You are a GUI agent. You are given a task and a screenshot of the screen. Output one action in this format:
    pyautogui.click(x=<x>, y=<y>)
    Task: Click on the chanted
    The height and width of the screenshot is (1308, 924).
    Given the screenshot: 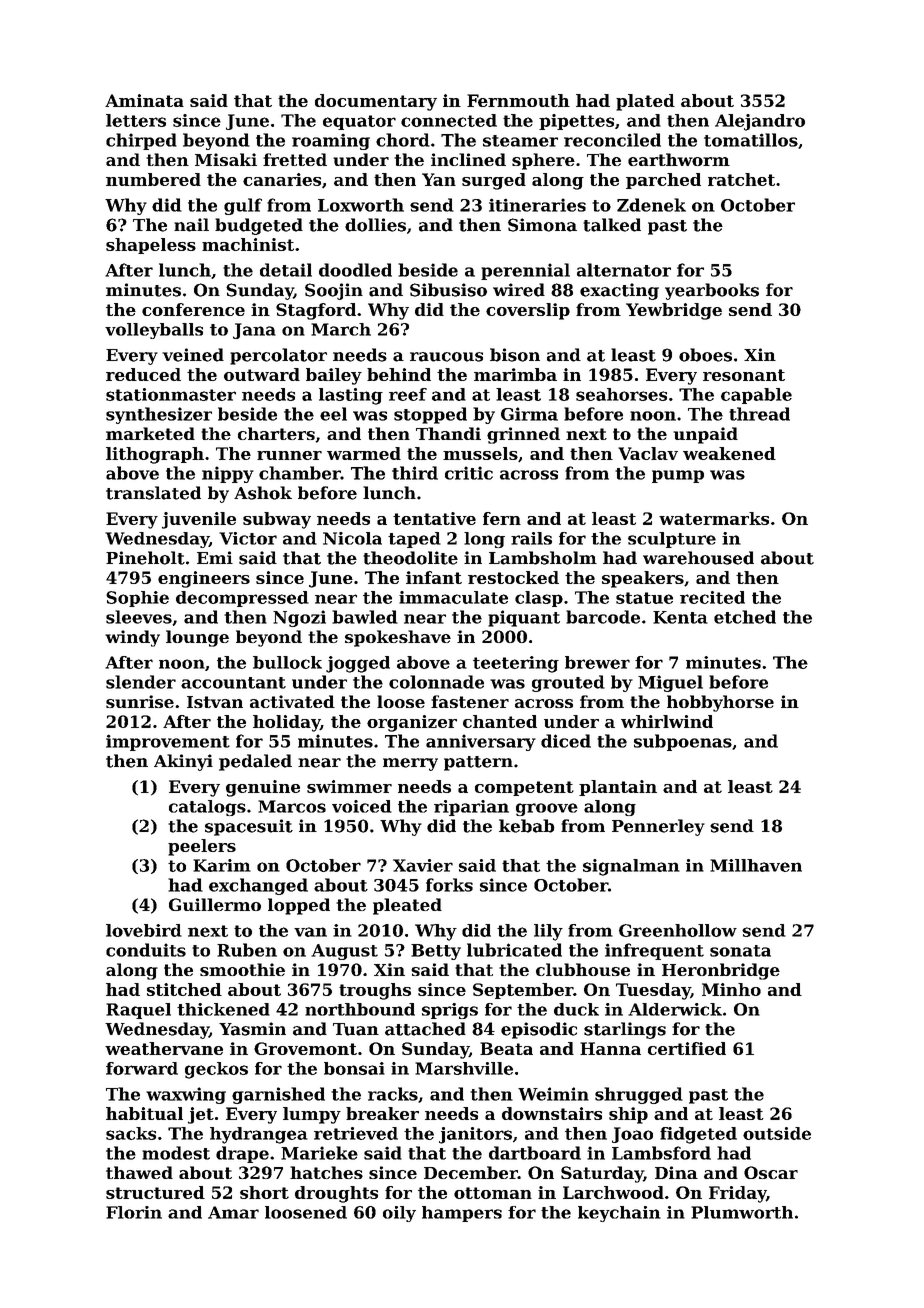 What is the action you would take?
    pyautogui.click(x=500, y=721)
